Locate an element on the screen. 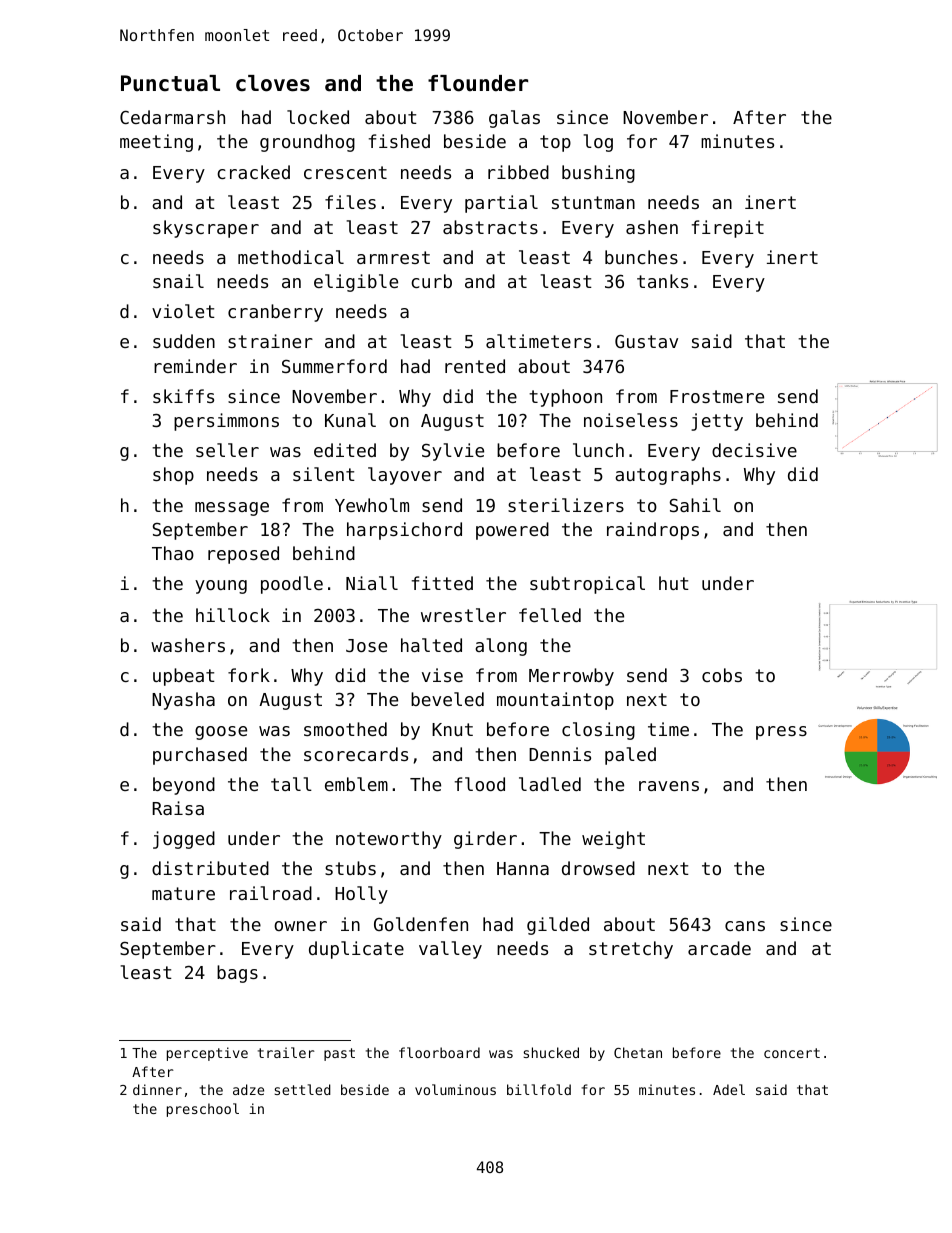 This screenshot has height=1233, width=952. galas is located at coordinates (514, 119).
